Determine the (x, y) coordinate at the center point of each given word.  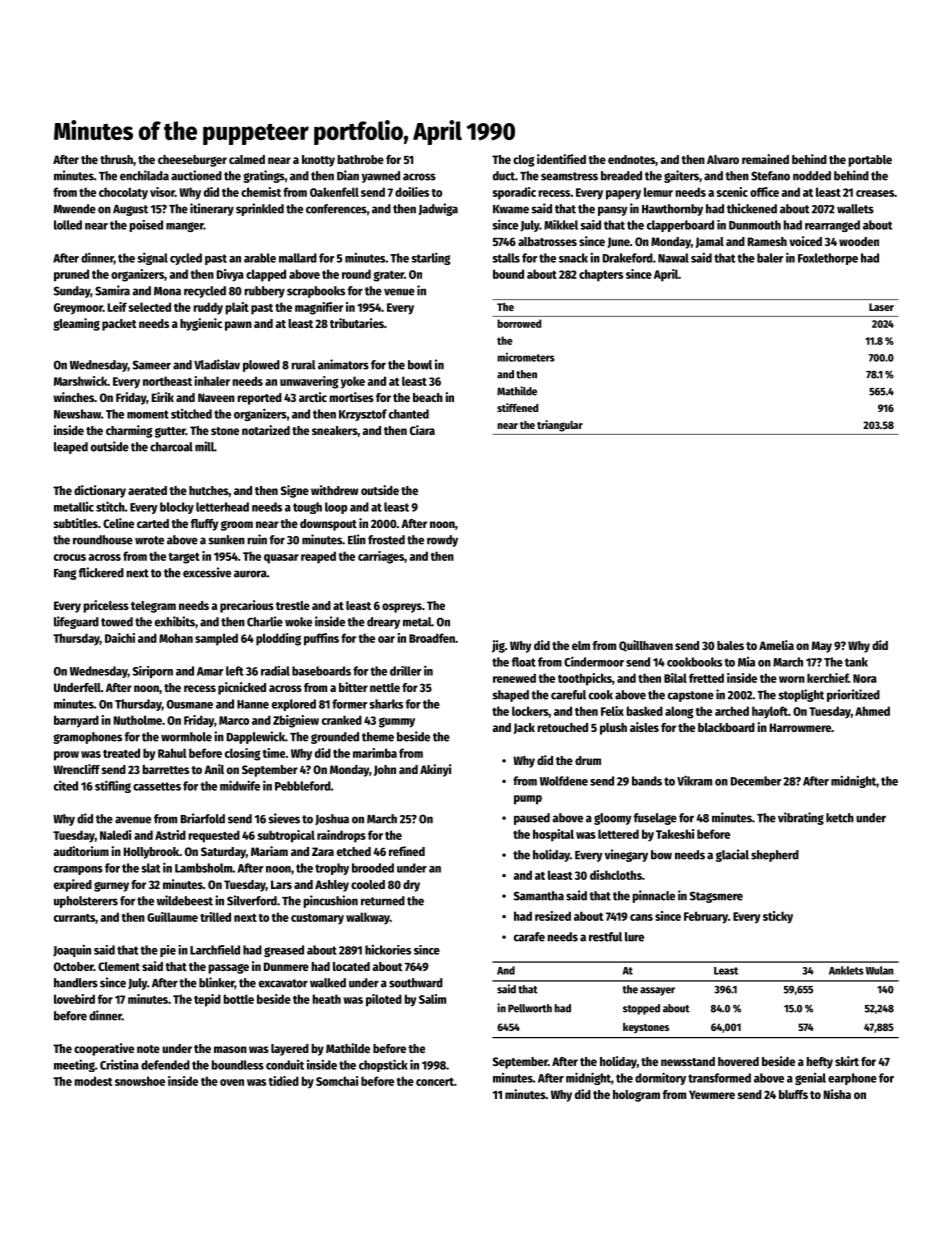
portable (870, 161)
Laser (881, 307)
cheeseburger (192, 161)
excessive (207, 572)
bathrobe (361, 159)
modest (93, 1081)
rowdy (442, 541)
